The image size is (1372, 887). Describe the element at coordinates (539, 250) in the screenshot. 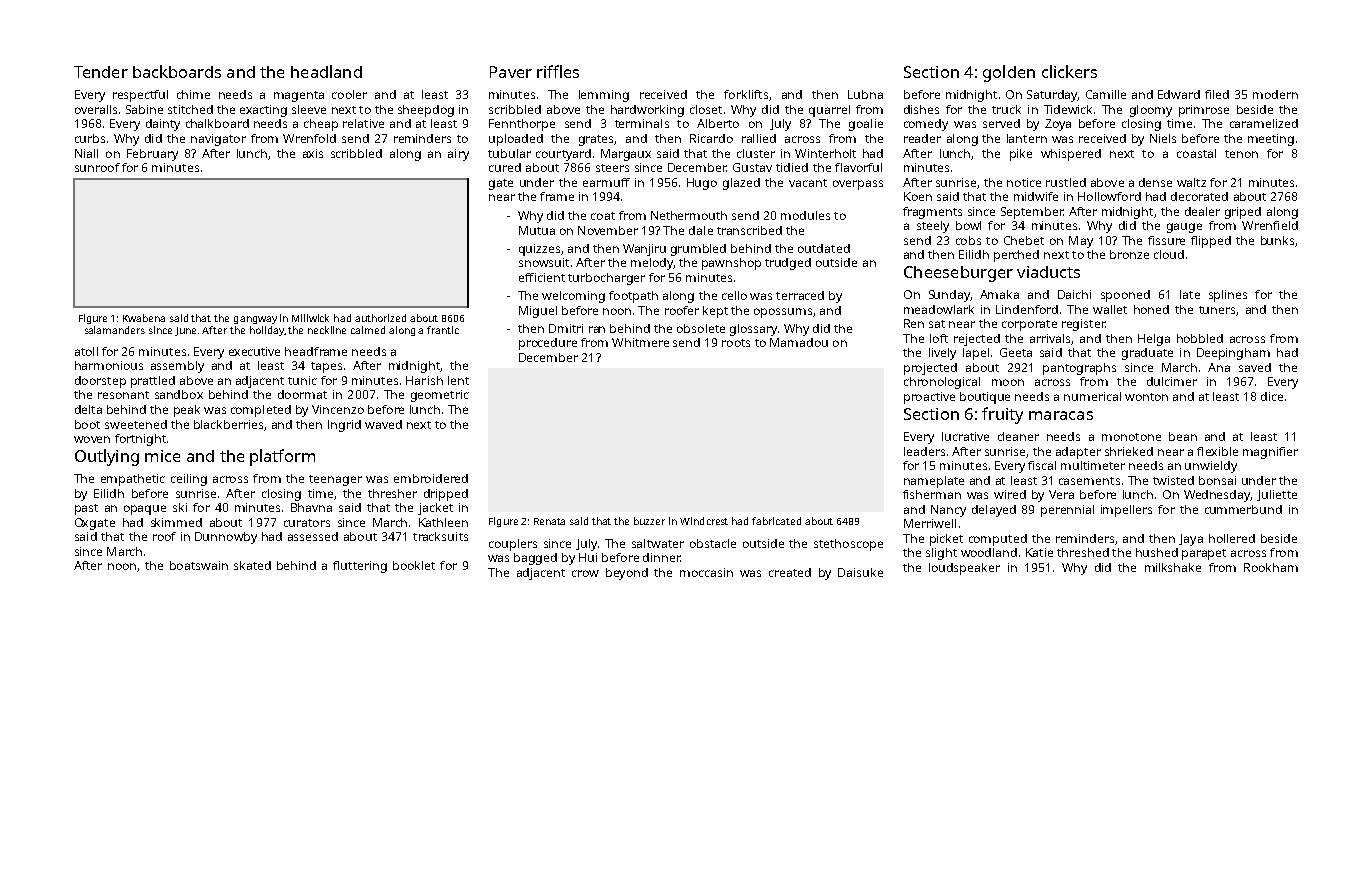

I see `quizzes` at that location.
